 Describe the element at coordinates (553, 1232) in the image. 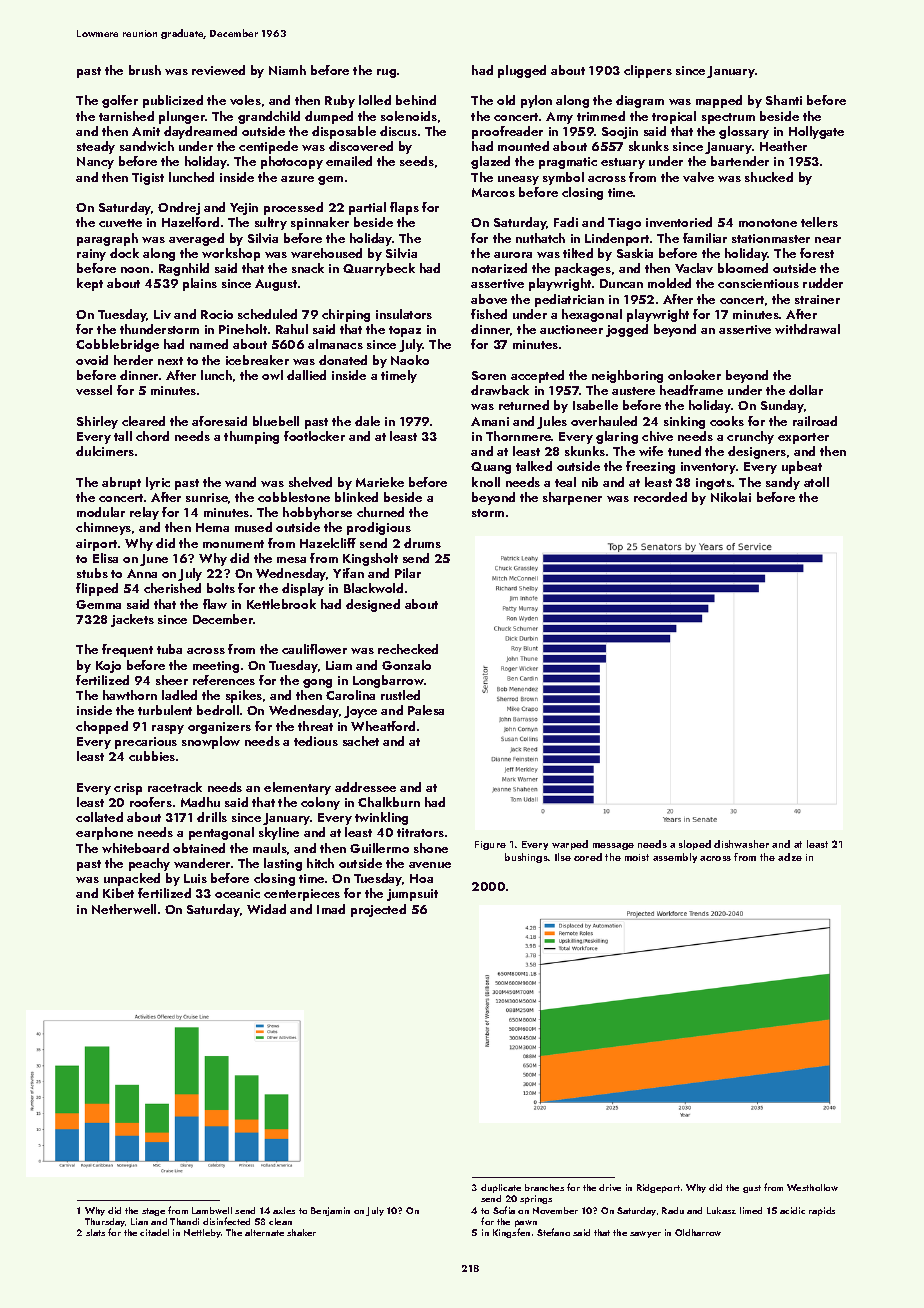

I see `Stefano` at that location.
